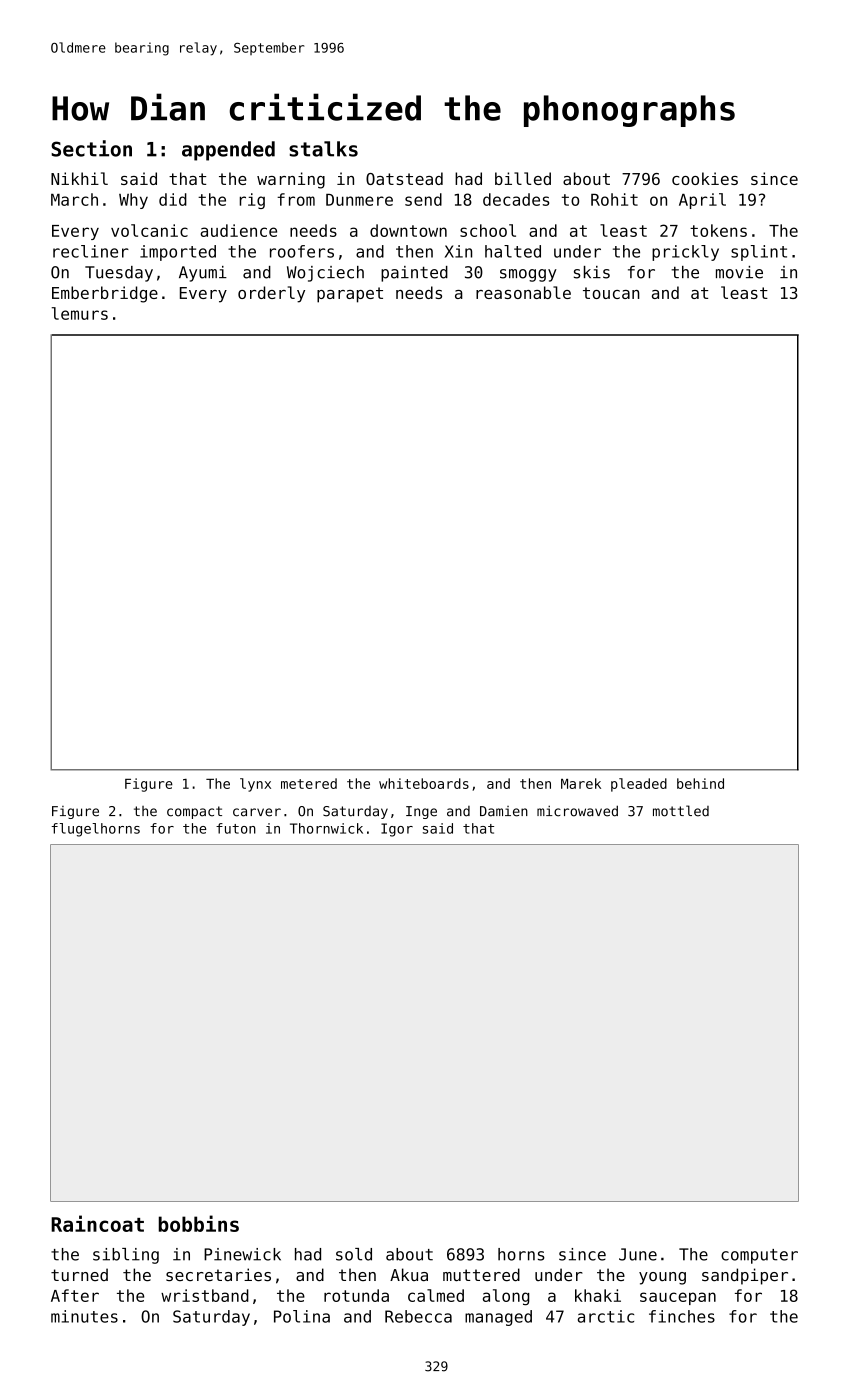 This screenshot has height=1400, width=849. I want to click on minutes, so click(84, 1316).
